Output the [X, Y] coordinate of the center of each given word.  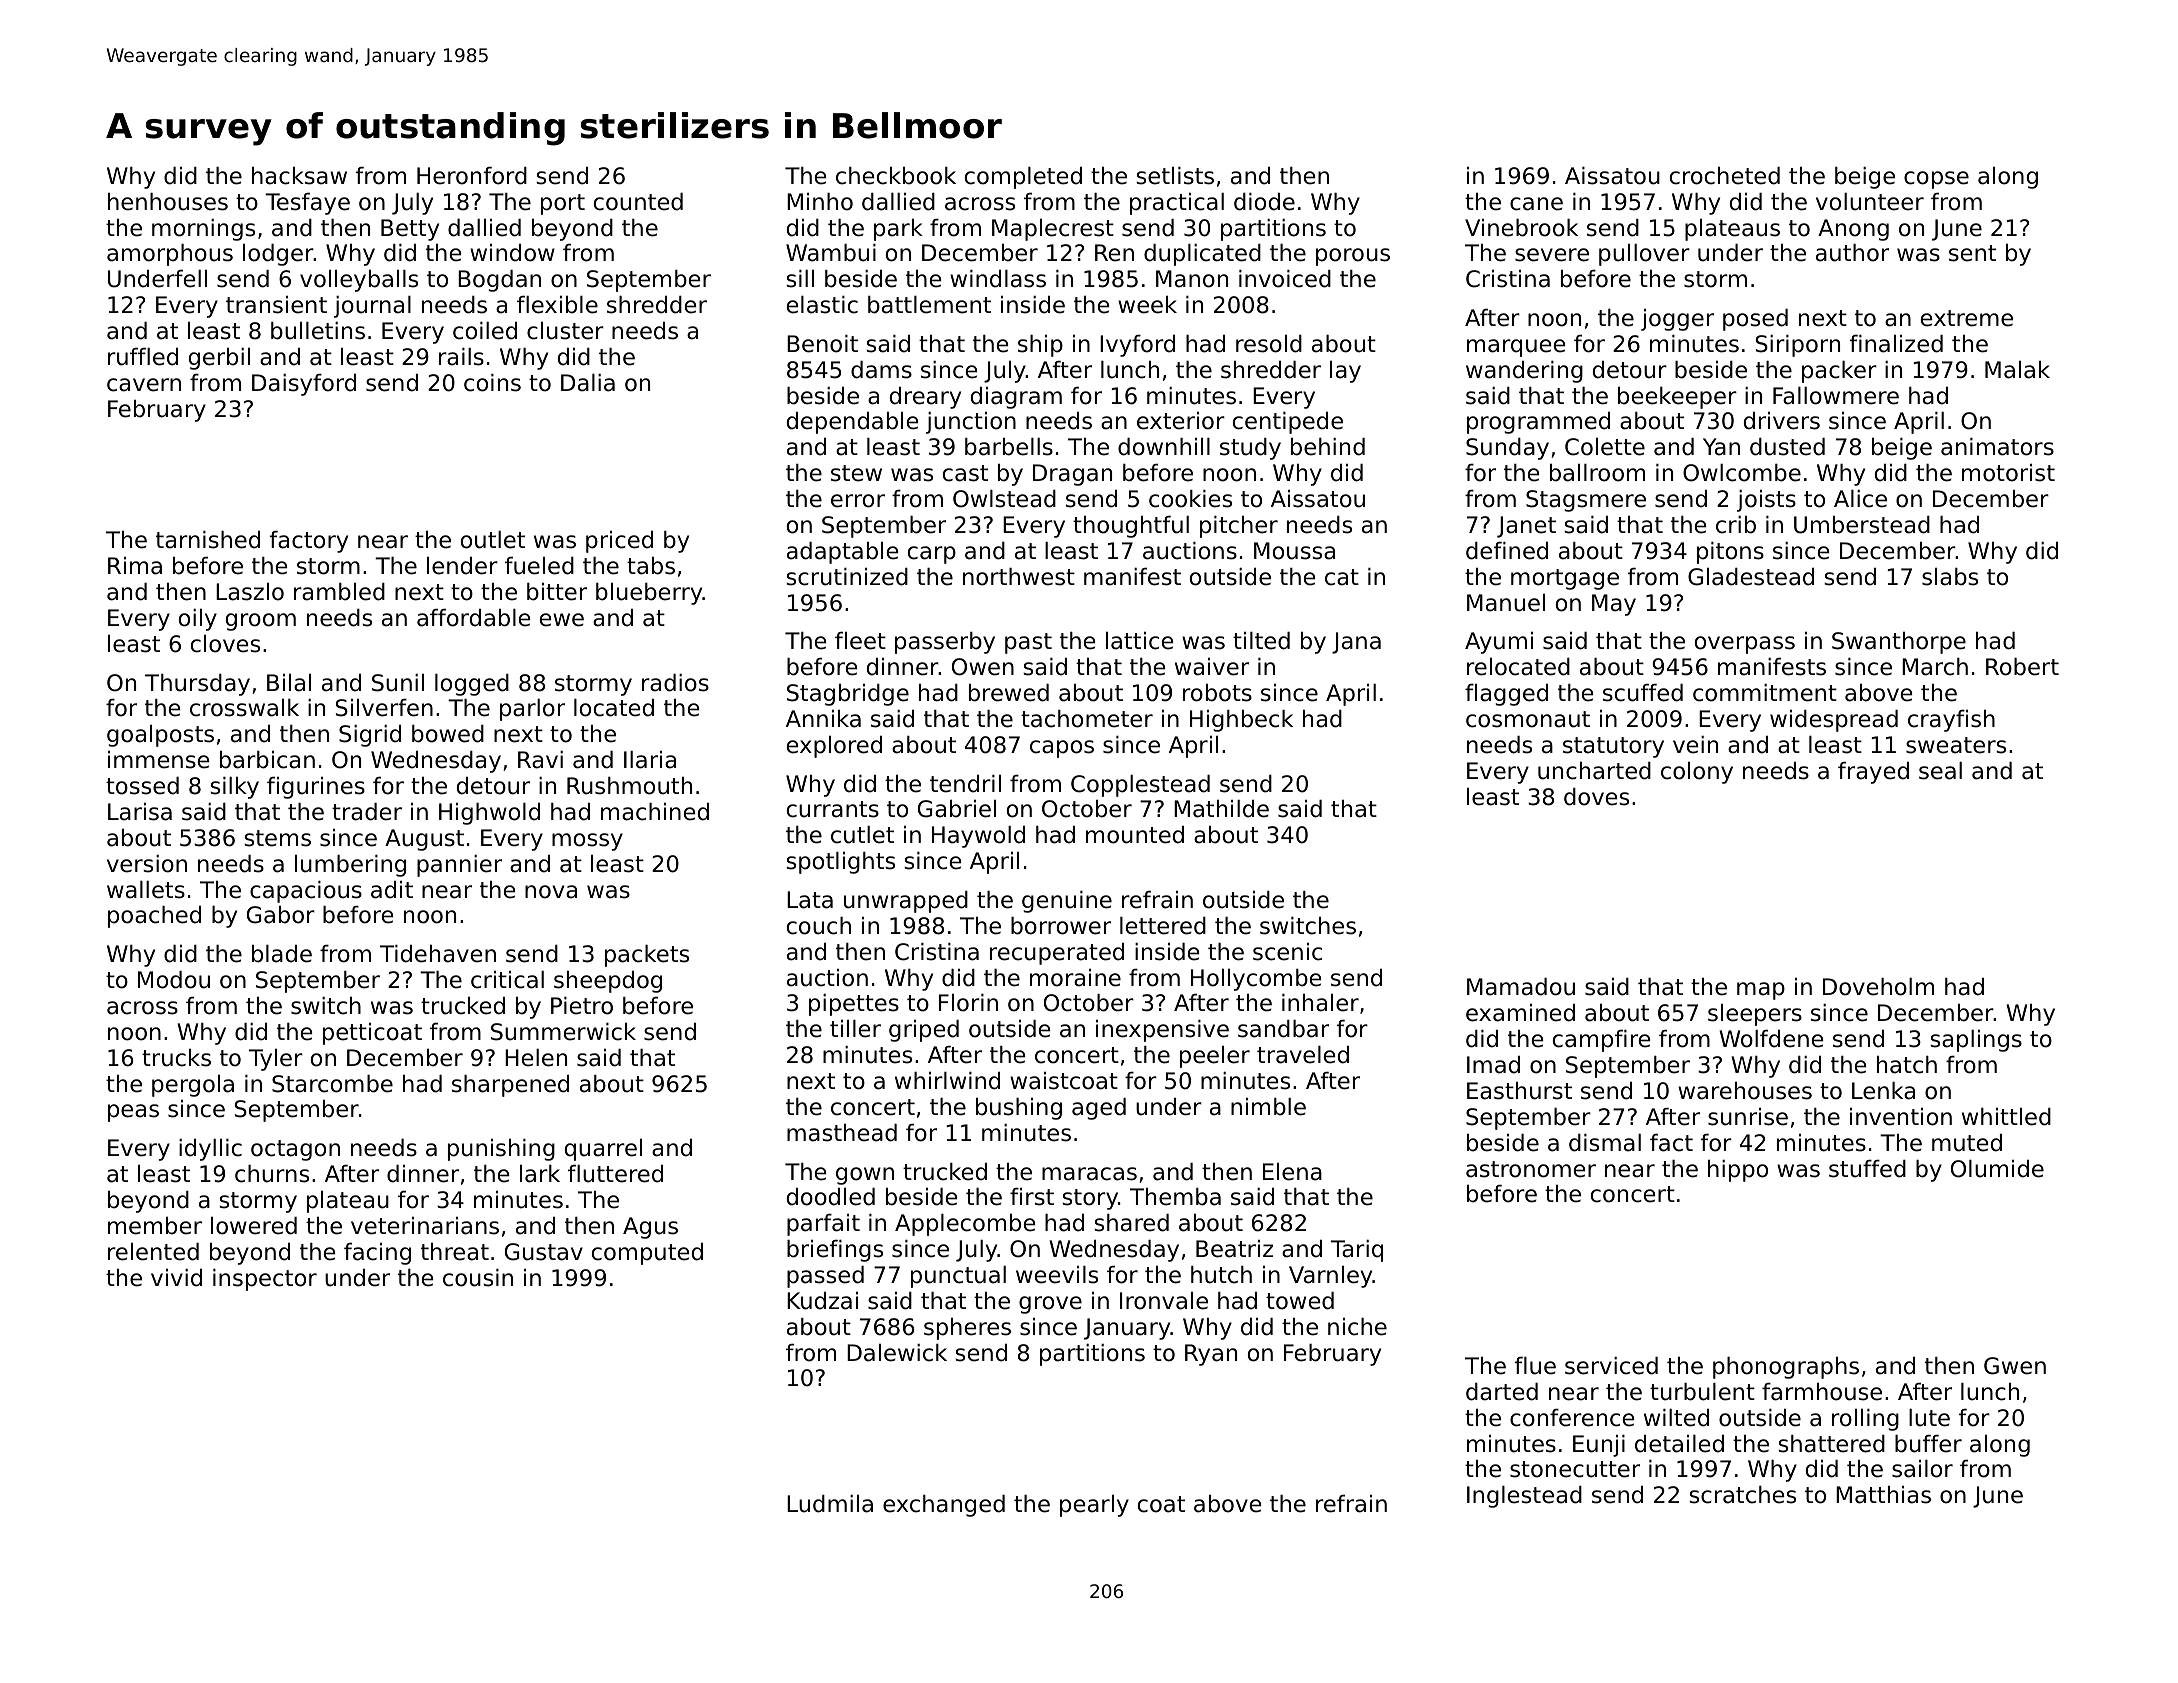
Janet [1526, 527]
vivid [176, 1278]
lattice [1139, 641]
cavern [144, 385]
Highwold [489, 814]
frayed [1873, 773]
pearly [1094, 1506]
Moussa [1294, 551]
